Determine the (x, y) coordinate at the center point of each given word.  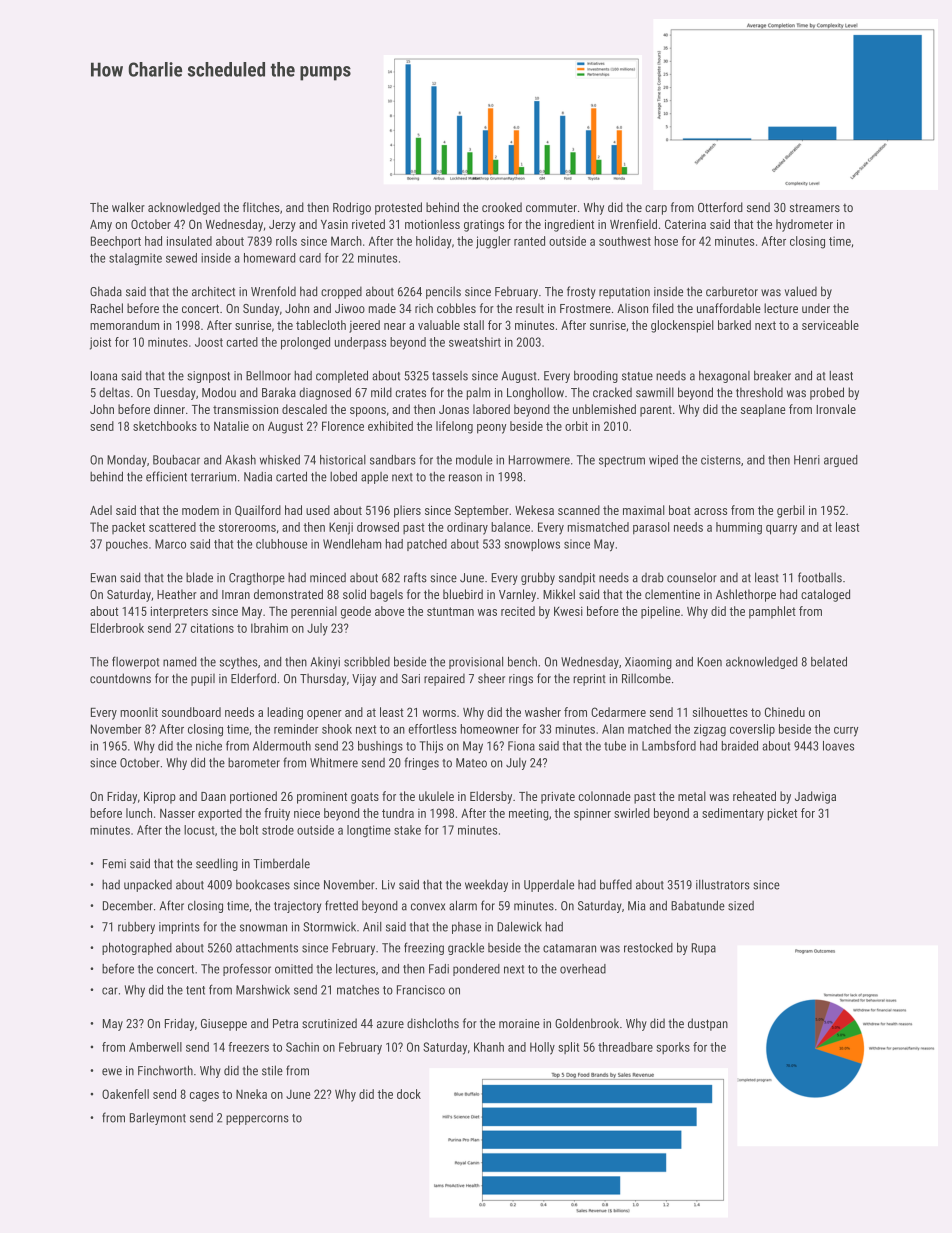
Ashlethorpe (746, 595)
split (568, 1048)
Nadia (258, 476)
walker (128, 207)
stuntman (450, 611)
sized (741, 906)
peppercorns (257, 1120)
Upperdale (549, 886)
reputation (624, 293)
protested (398, 208)
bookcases (263, 885)
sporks (673, 1048)
